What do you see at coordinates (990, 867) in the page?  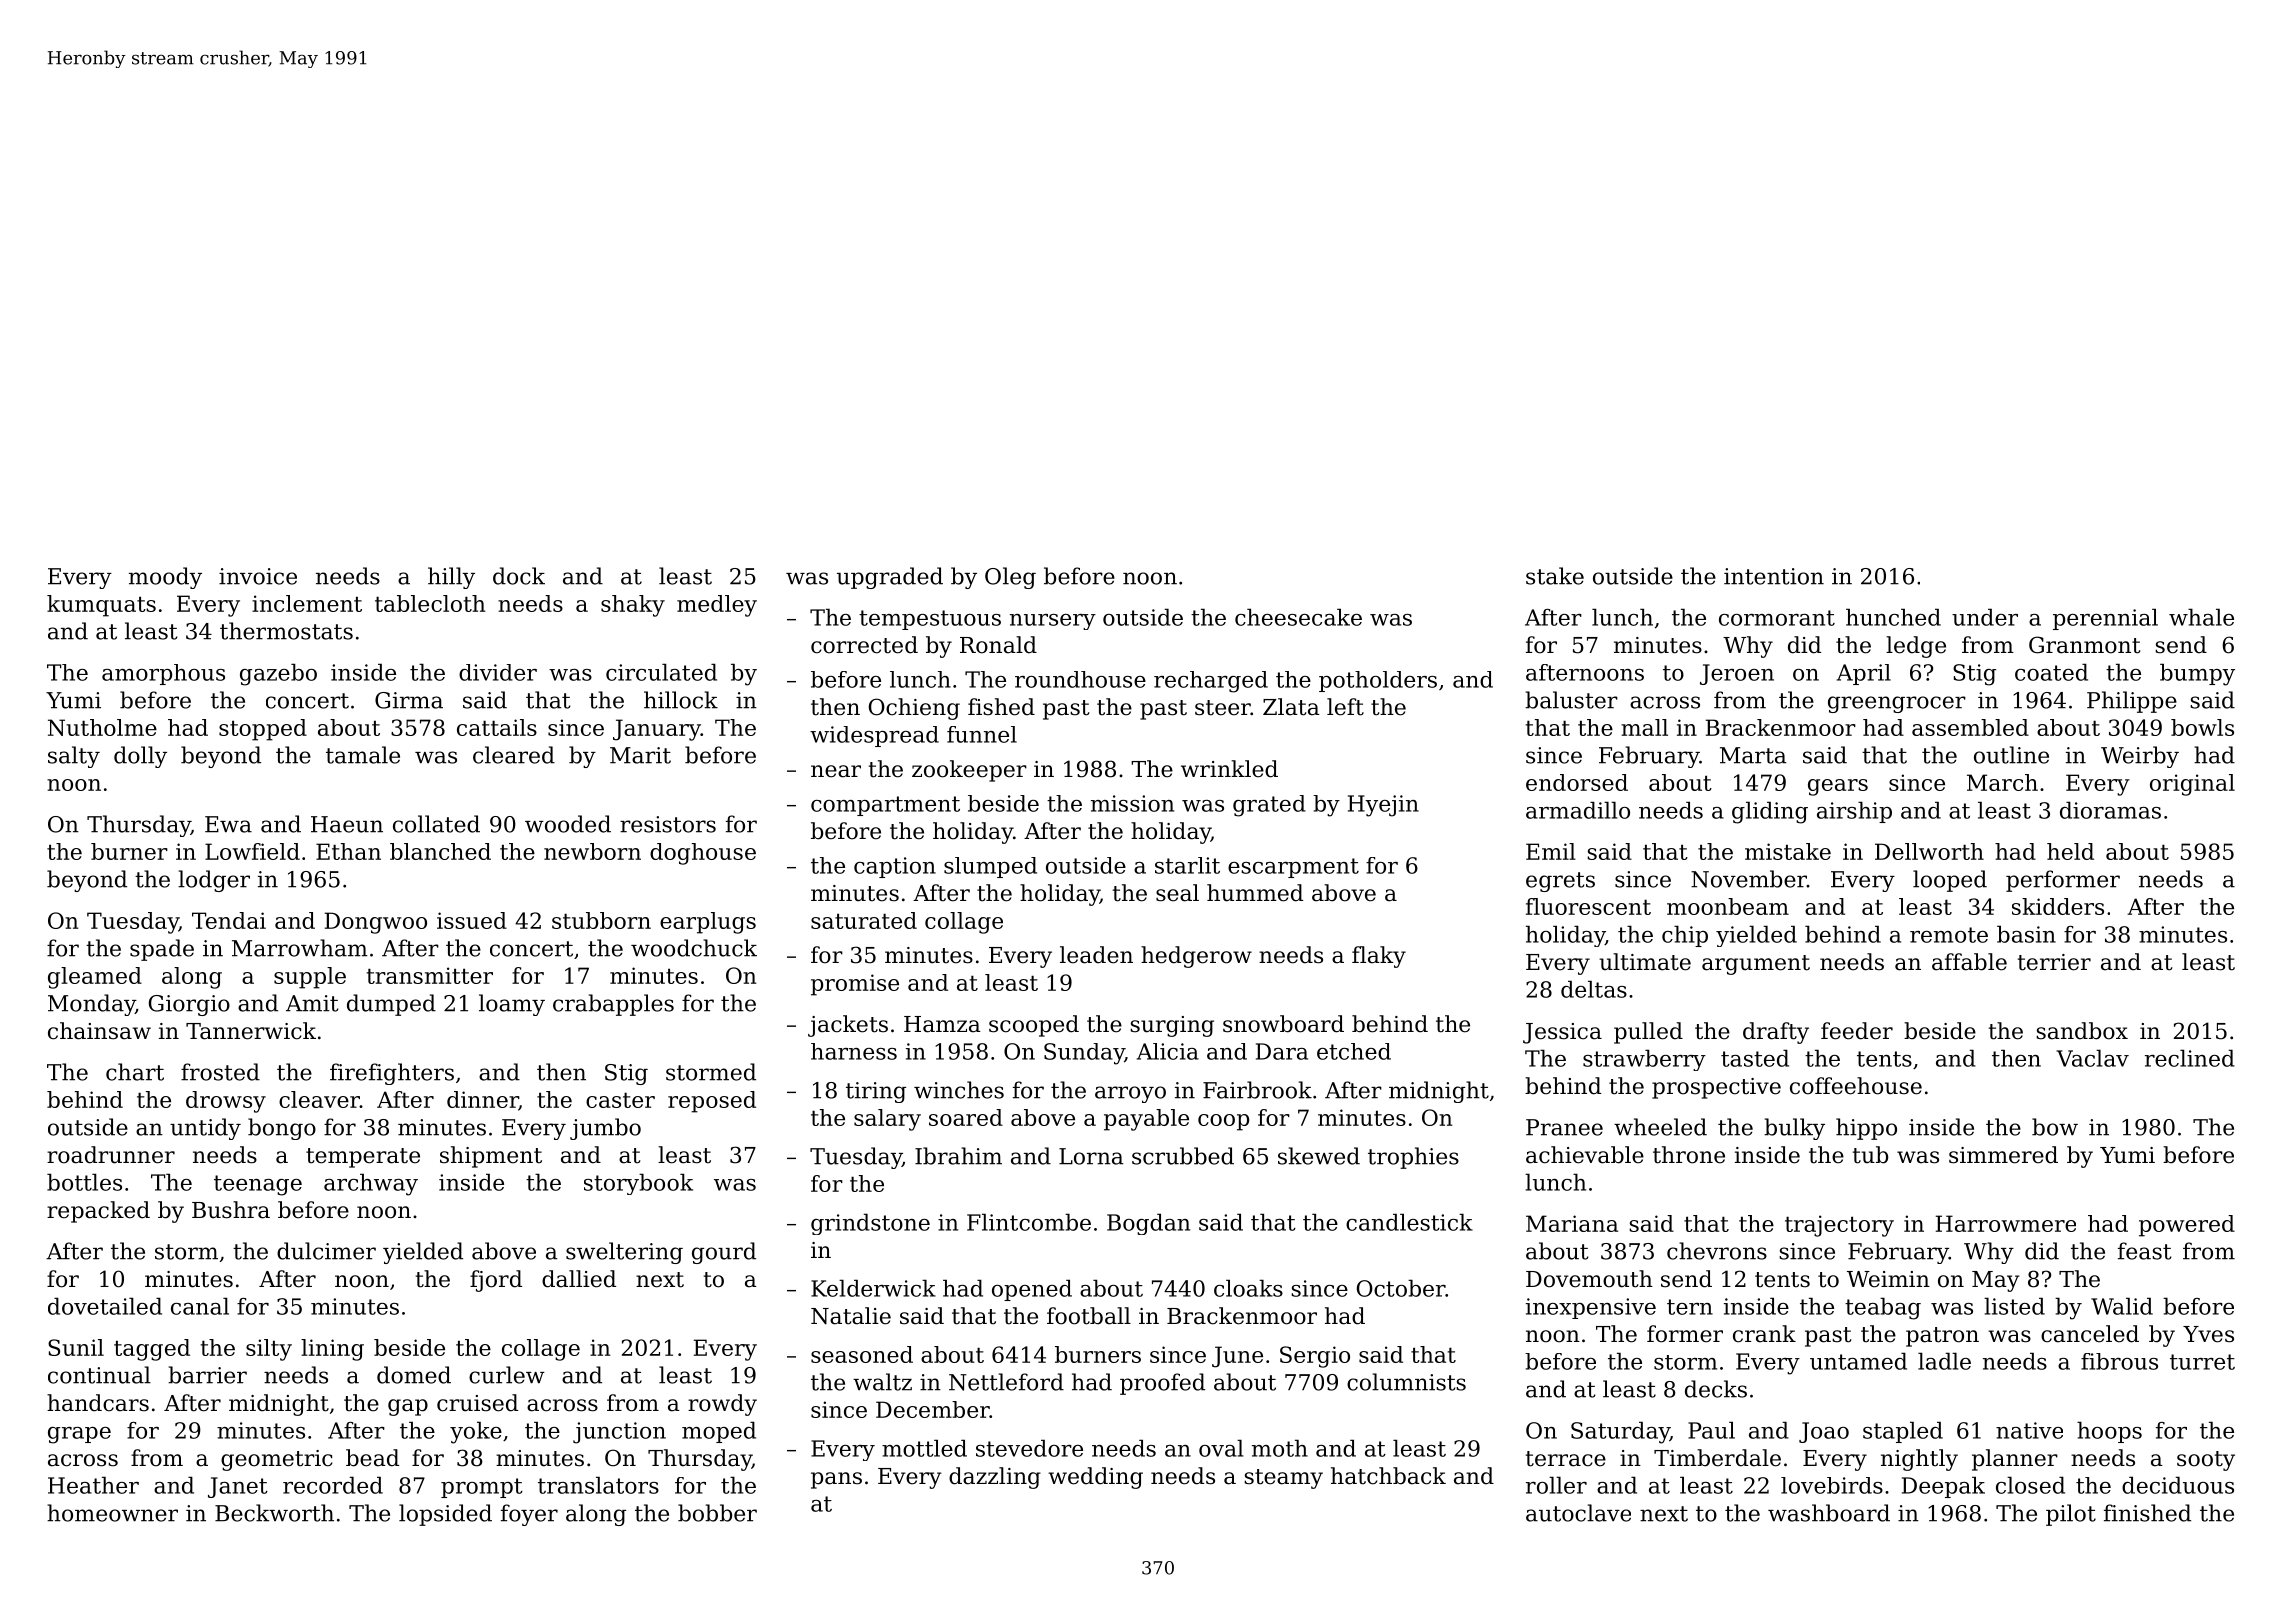 I see `slumped` at bounding box center [990, 867].
